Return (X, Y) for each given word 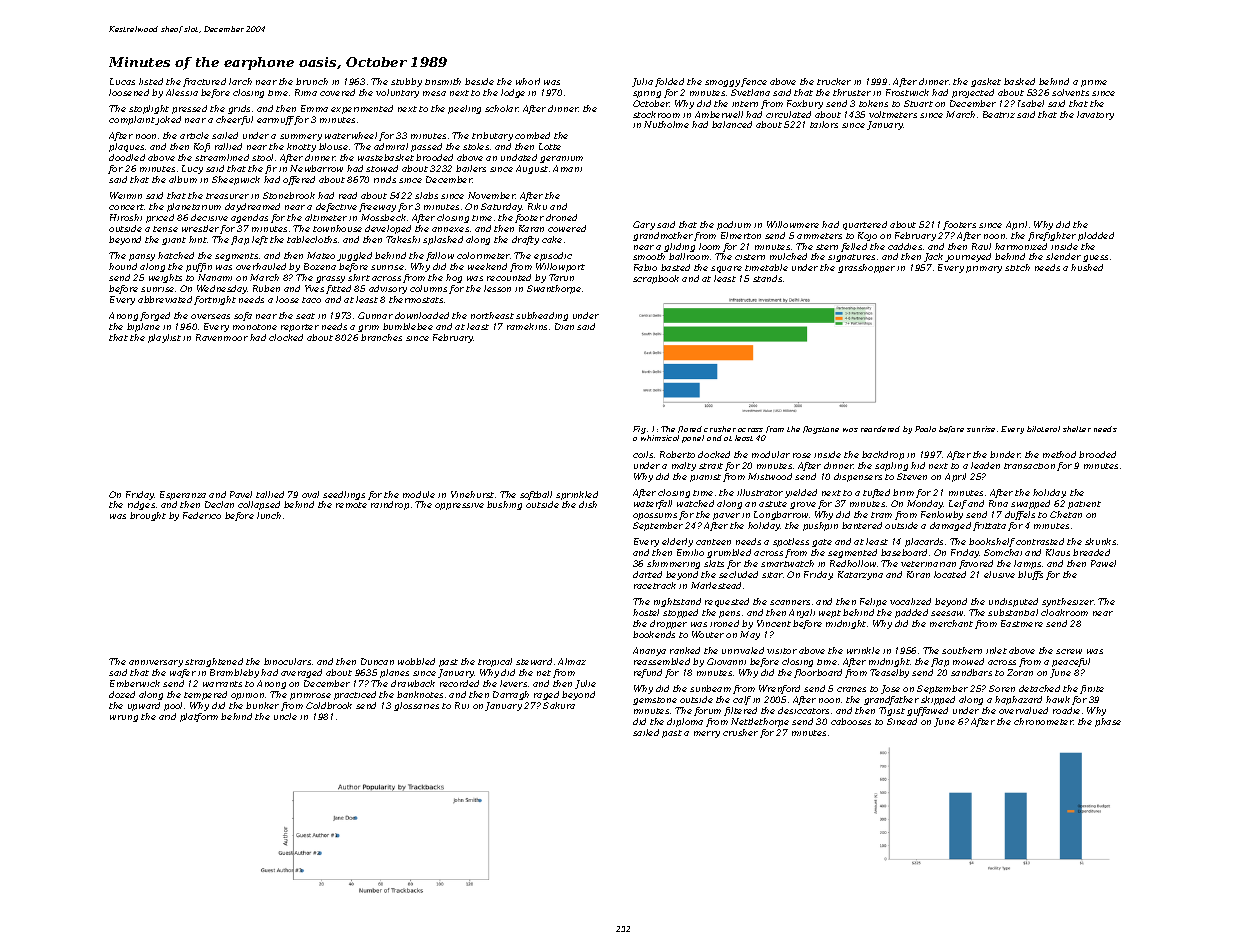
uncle (285, 716)
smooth (649, 256)
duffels (1020, 515)
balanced (732, 124)
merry (707, 734)
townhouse (337, 228)
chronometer (1043, 721)
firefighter (1052, 236)
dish (588, 504)
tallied (270, 494)
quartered (865, 225)
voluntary (397, 93)
